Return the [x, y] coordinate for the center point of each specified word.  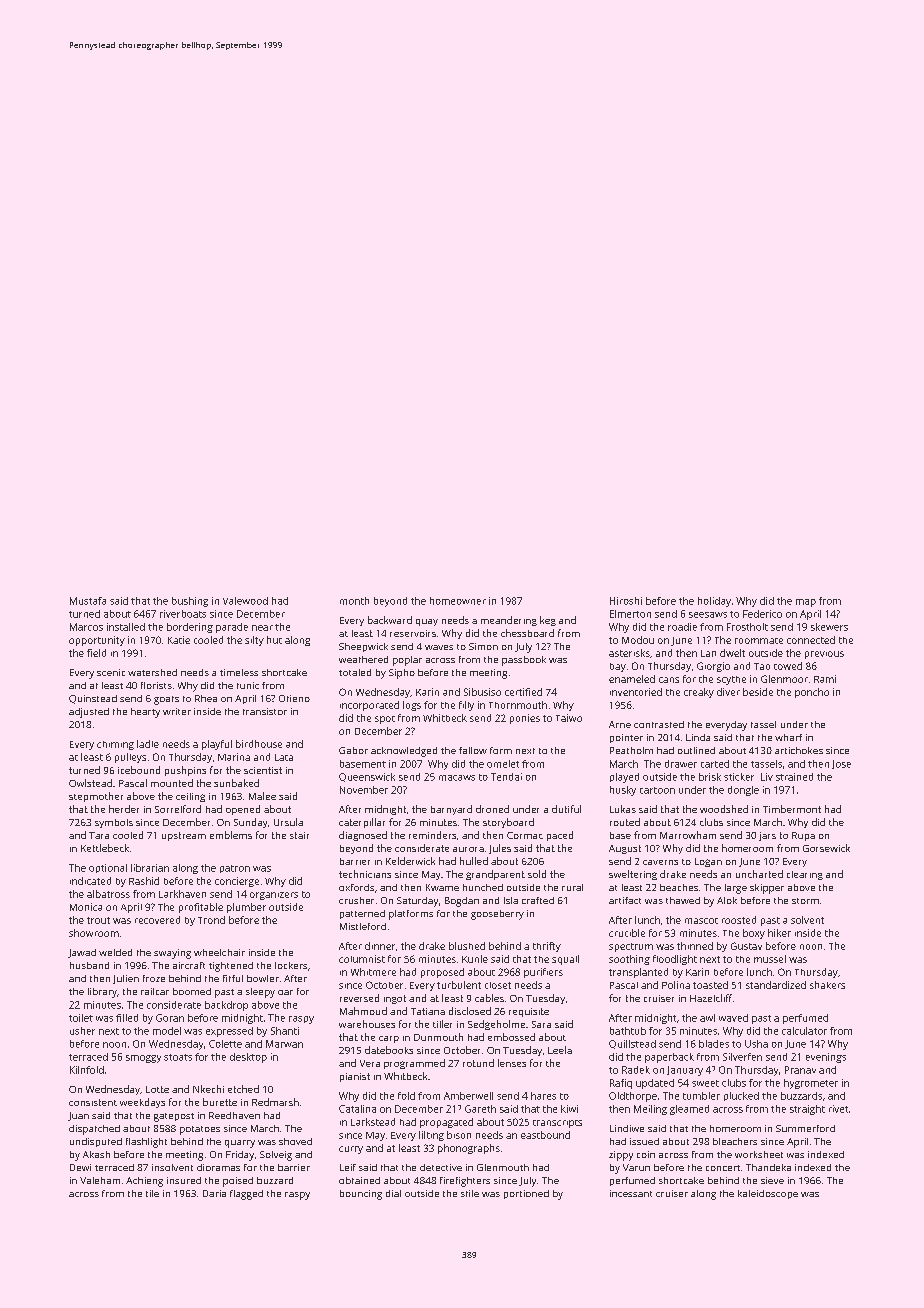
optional [108, 868]
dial [393, 1193]
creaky [699, 693]
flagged [246, 1195]
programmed [414, 1064]
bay [618, 667]
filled [127, 1018]
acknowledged [404, 752]
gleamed [689, 1110]
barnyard [451, 810]
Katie [179, 640]
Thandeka [768, 1167]
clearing [805, 875]
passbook [524, 661]
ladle [148, 744]
